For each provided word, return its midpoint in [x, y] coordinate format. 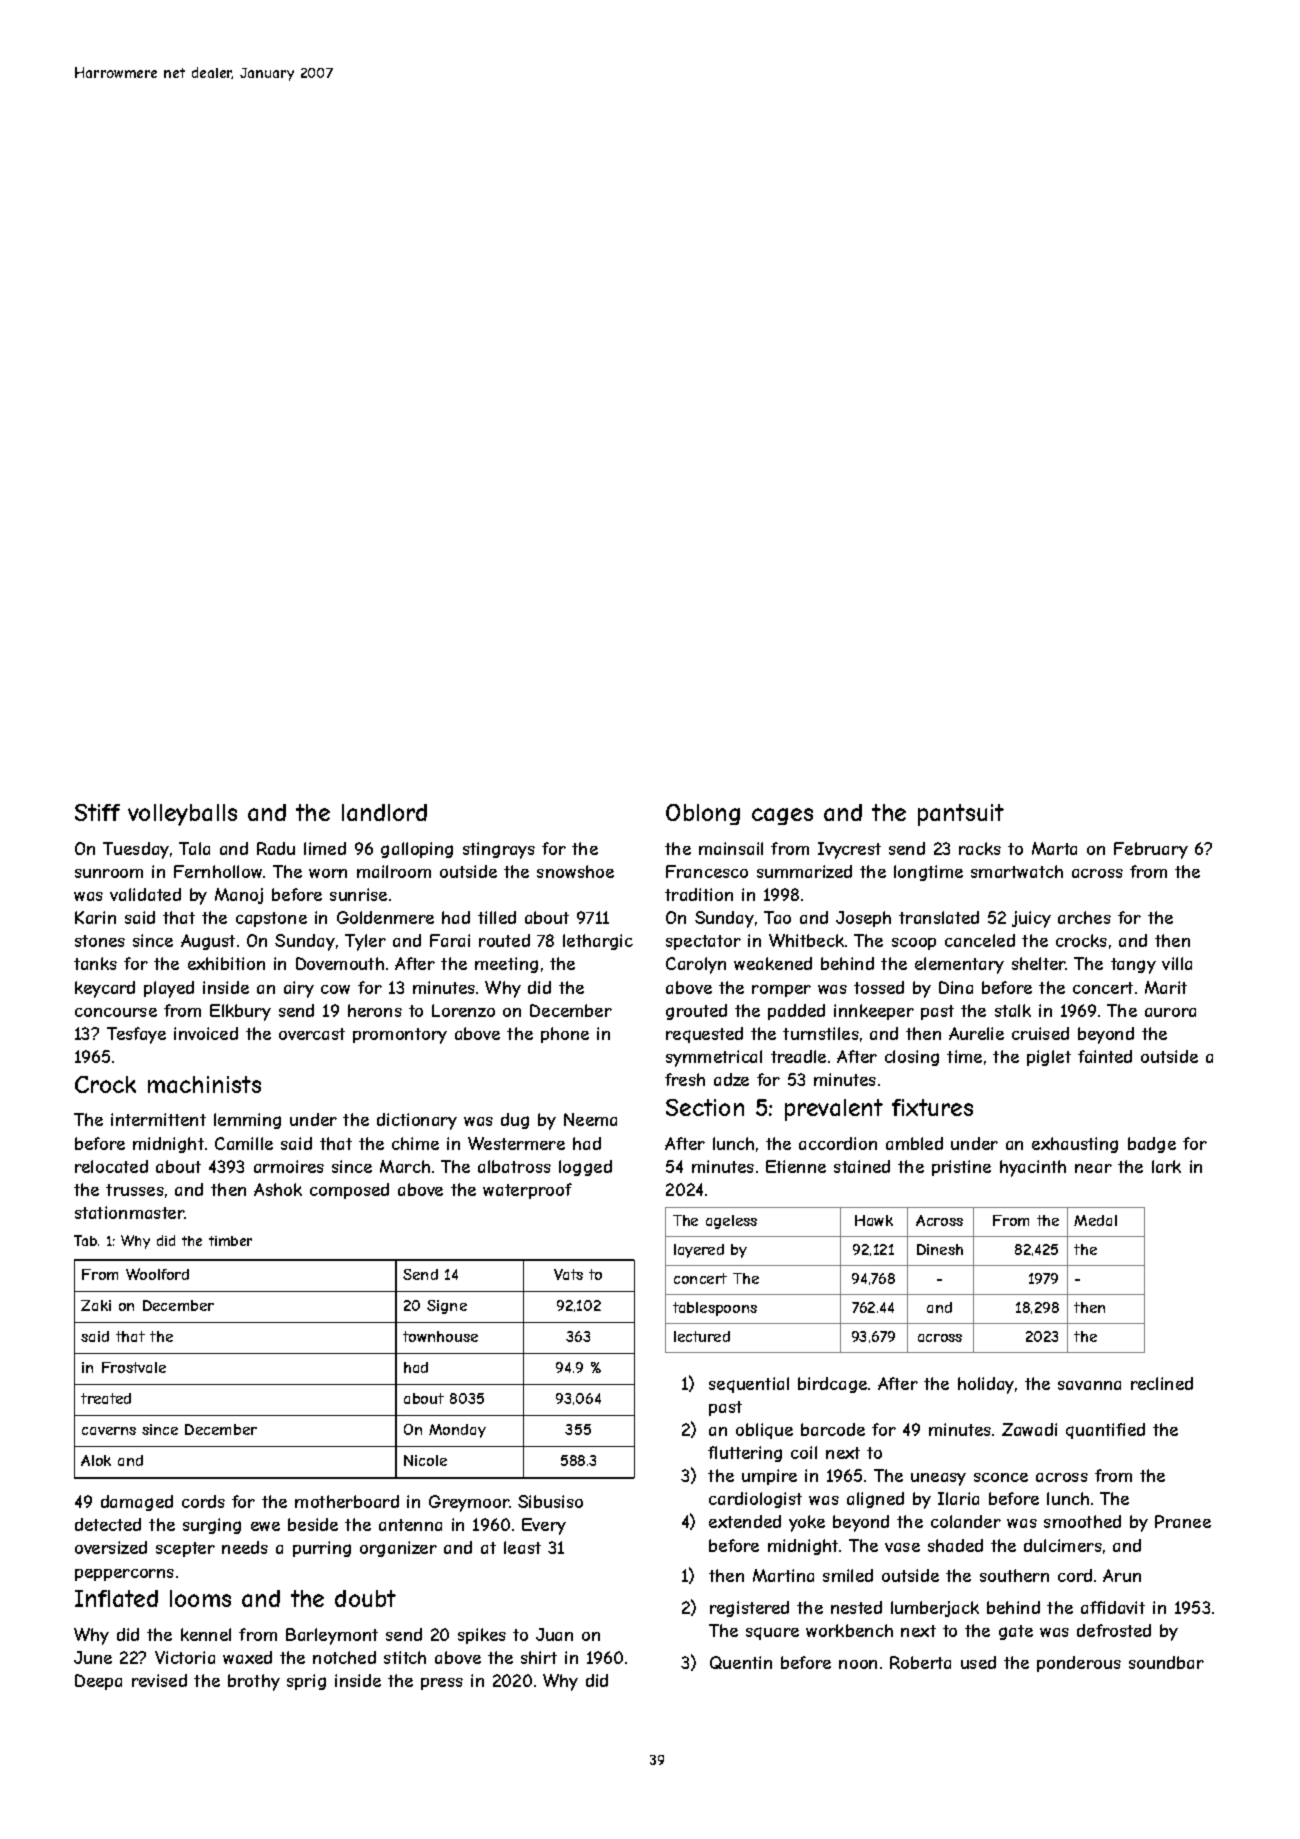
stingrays [499, 850]
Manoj [239, 896]
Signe [447, 1307]
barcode [833, 1429]
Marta [1054, 848]
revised [159, 1680]
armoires [289, 1166]
